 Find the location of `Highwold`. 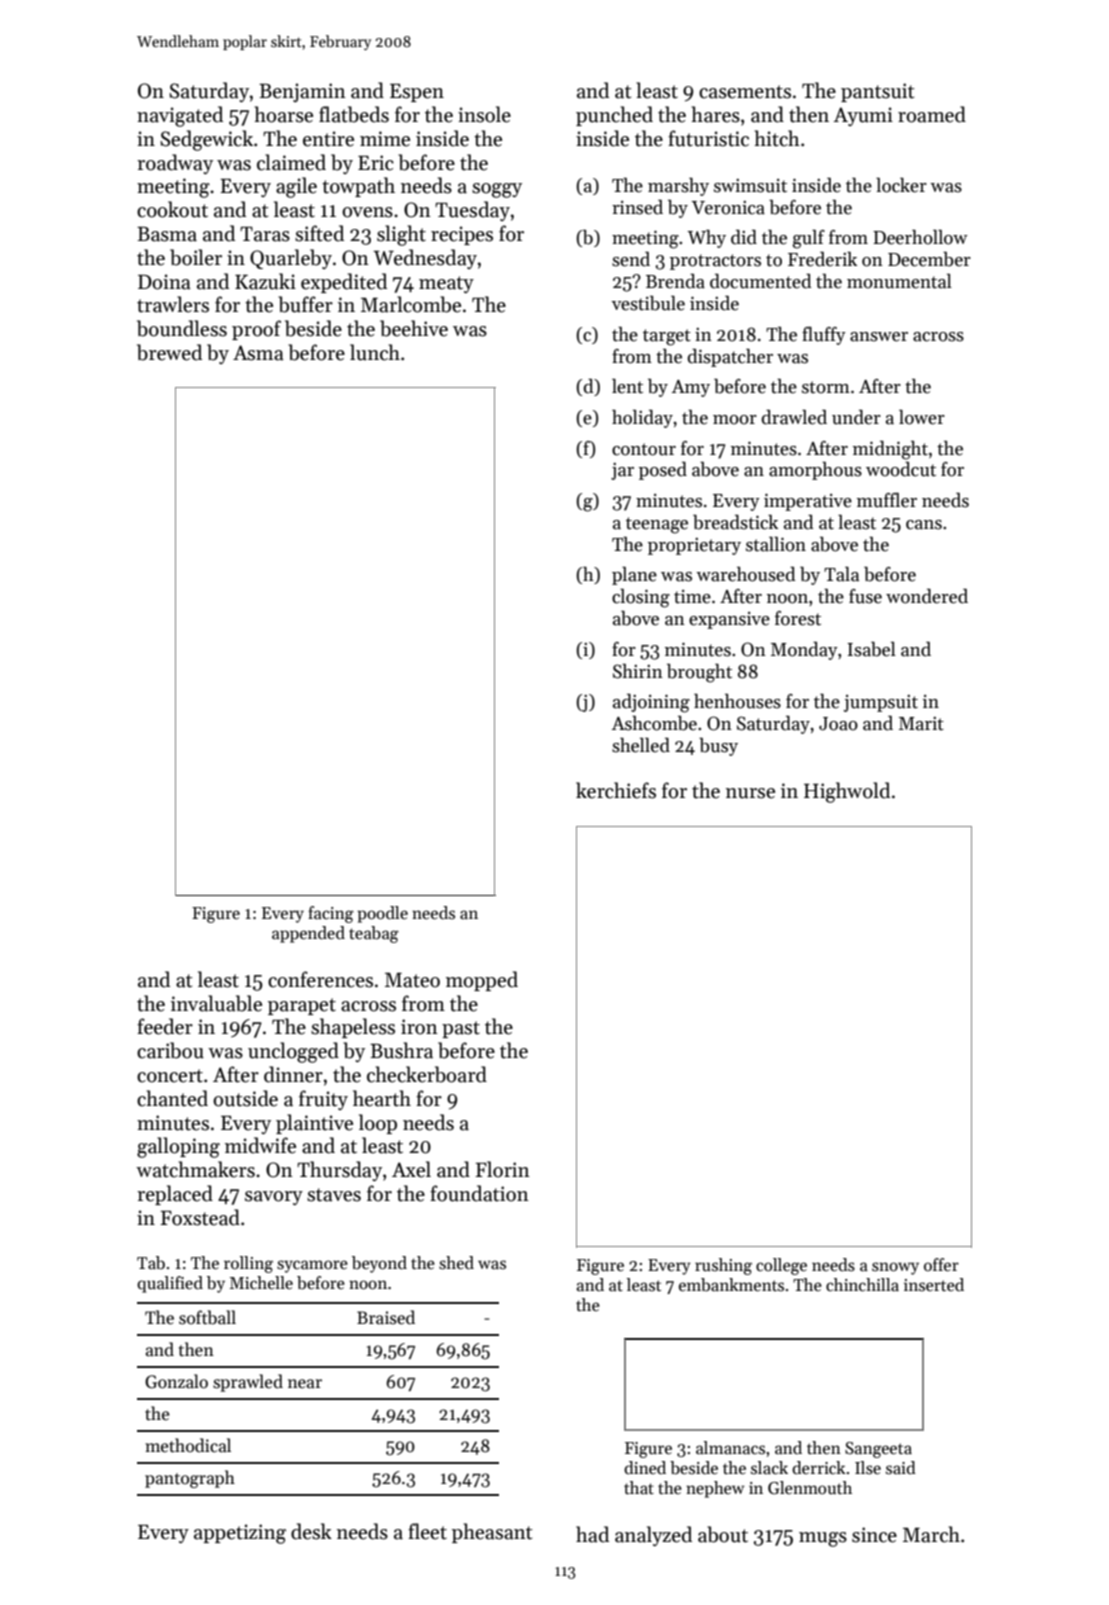

Highwold is located at coordinates (847, 792).
